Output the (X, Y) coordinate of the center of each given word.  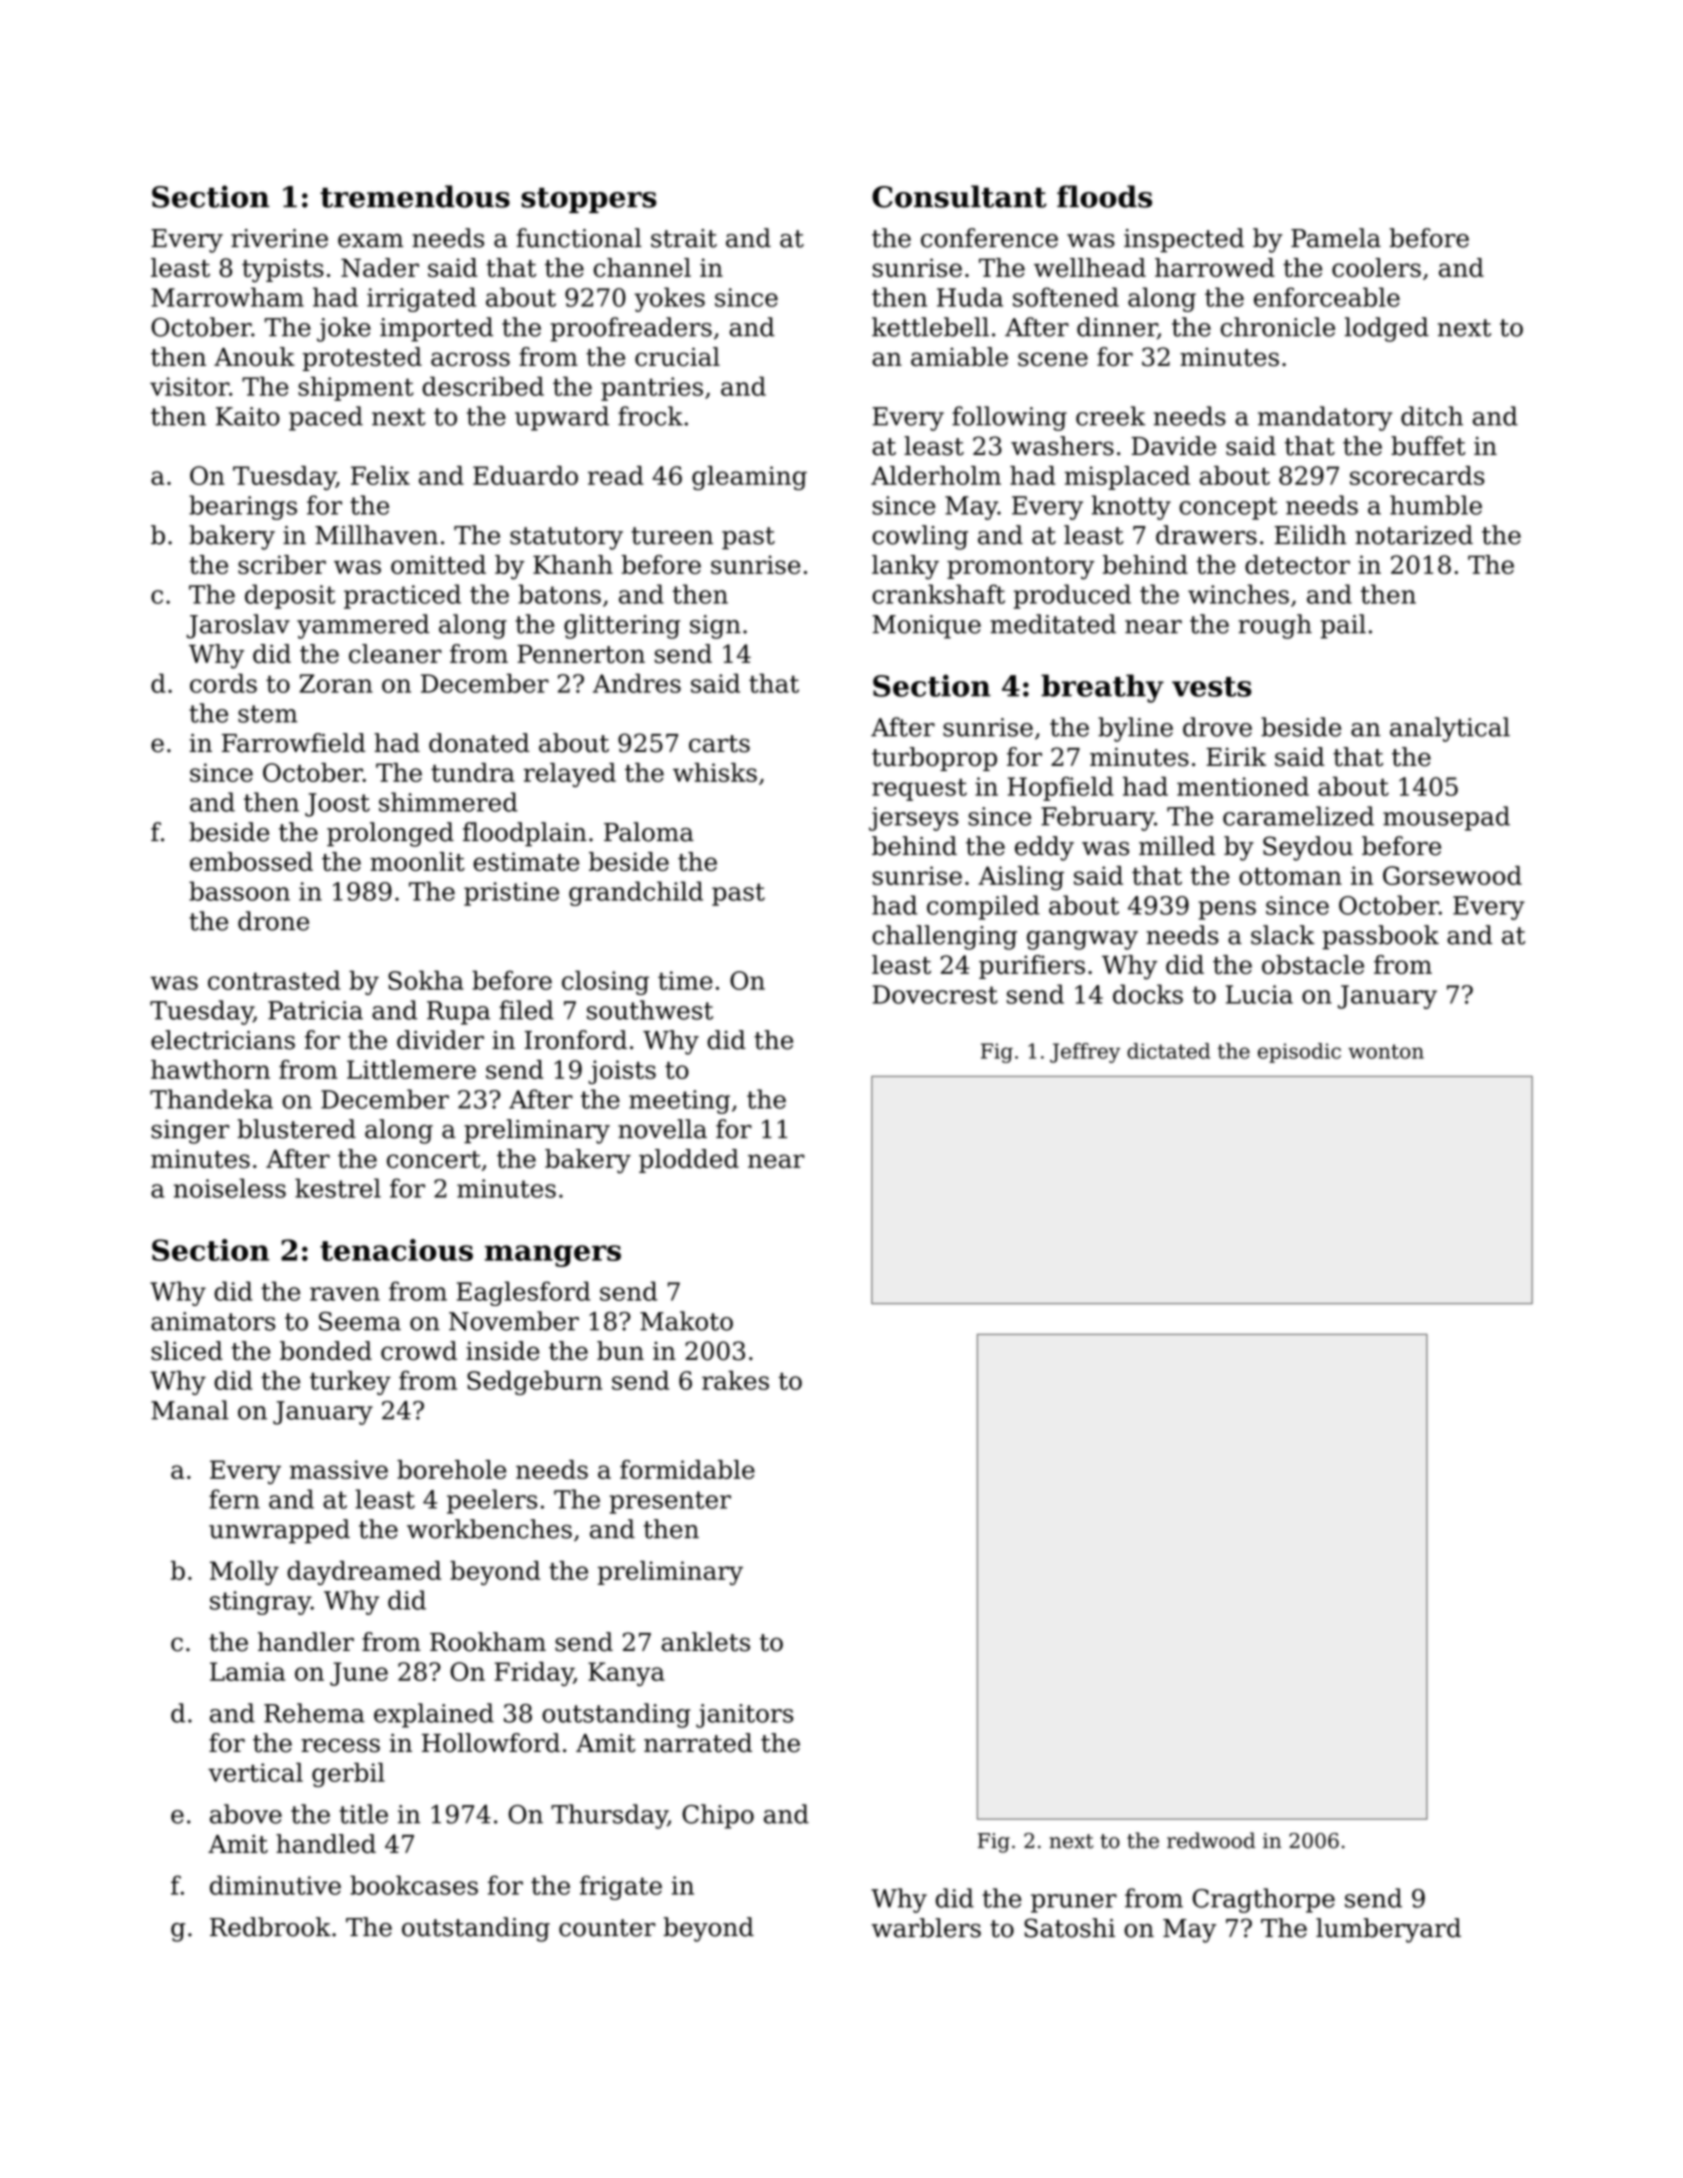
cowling (920, 537)
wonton (1386, 1051)
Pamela (1336, 238)
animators (213, 1321)
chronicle (1278, 327)
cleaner (395, 654)
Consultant (959, 196)
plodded (689, 1161)
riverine (279, 238)
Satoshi (1069, 1928)
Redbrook (270, 1927)
